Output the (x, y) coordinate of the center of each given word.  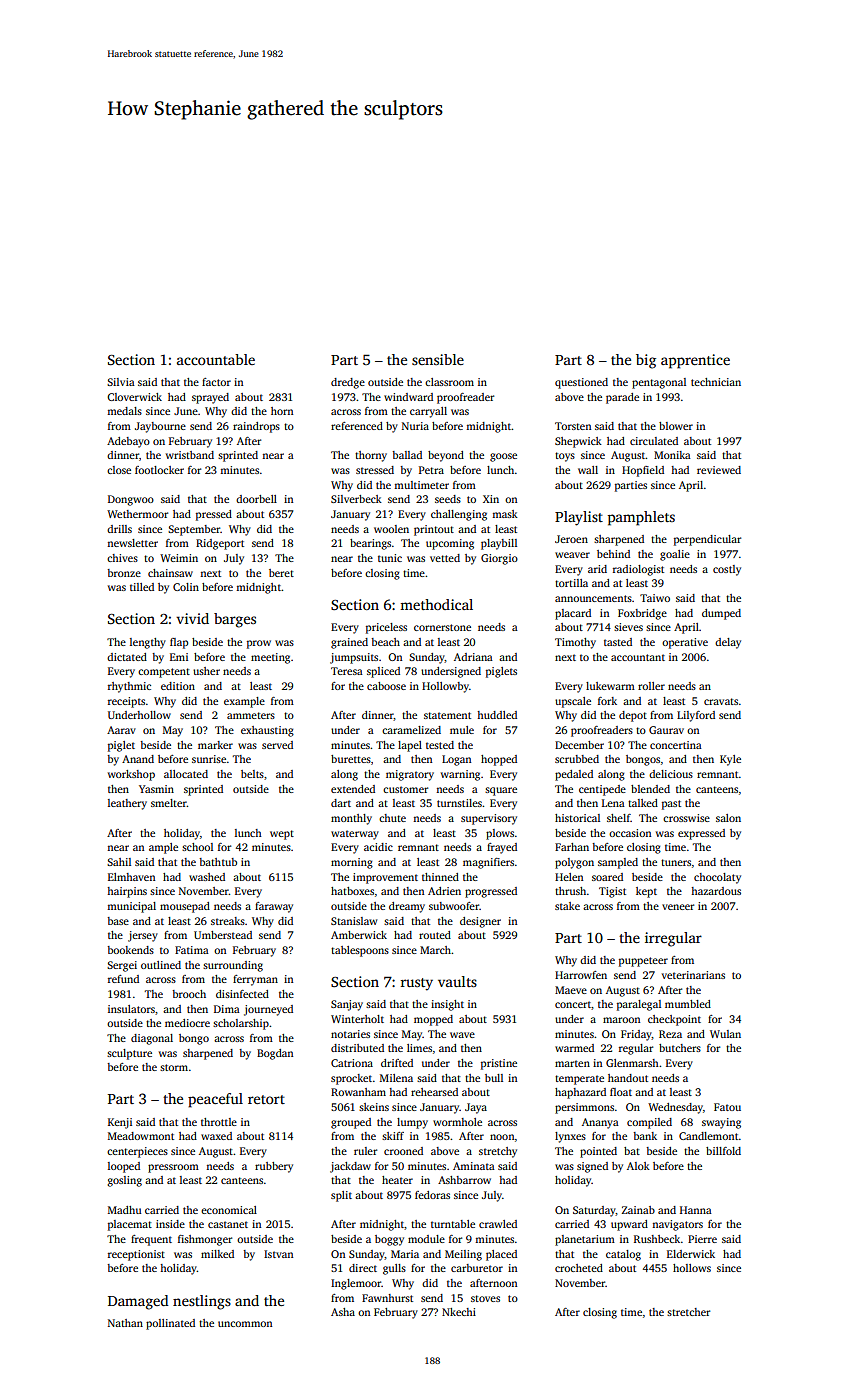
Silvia (121, 382)
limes (419, 1048)
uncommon (245, 1324)
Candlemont (709, 1136)
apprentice (695, 361)
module (426, 1239)
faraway (274, 907)
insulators (131, 1009)
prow (259, 644)
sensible (438, 359)
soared (607, 877)
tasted (618, 642)
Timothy (575, 643)
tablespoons (360, 951)
